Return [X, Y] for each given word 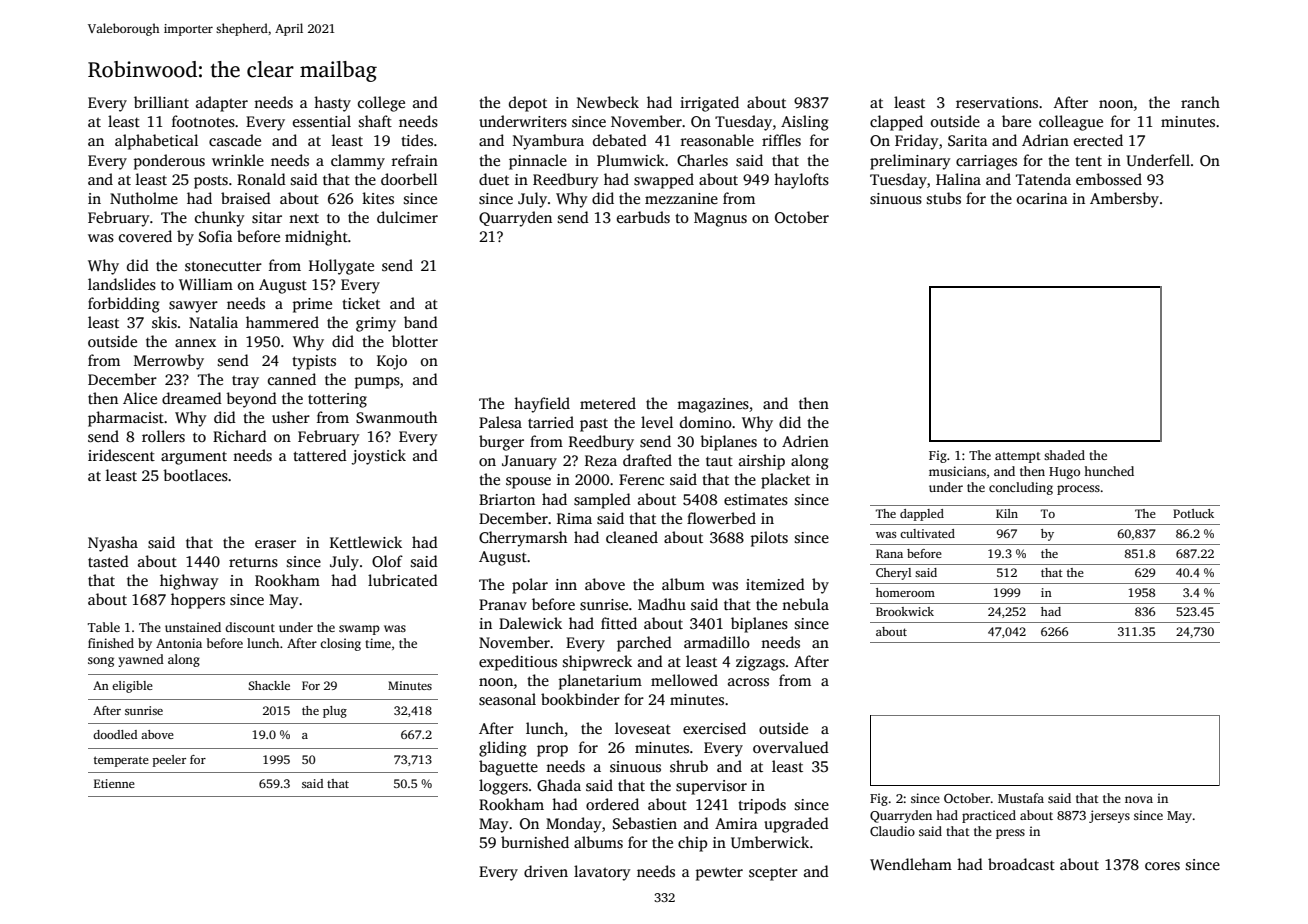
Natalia [213, 322]
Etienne [114, 783]
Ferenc [641, 479]
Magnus [720, 219]
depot [528, 104]
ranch [1200, 102]
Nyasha [113, 544]
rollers [163, 436]
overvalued [791, 747]
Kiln [1007, 513]
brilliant [161, 102]
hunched [1109, 471]
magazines [713, 405]
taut [719, 461]
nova [1139, 799]
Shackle [269, 685]
